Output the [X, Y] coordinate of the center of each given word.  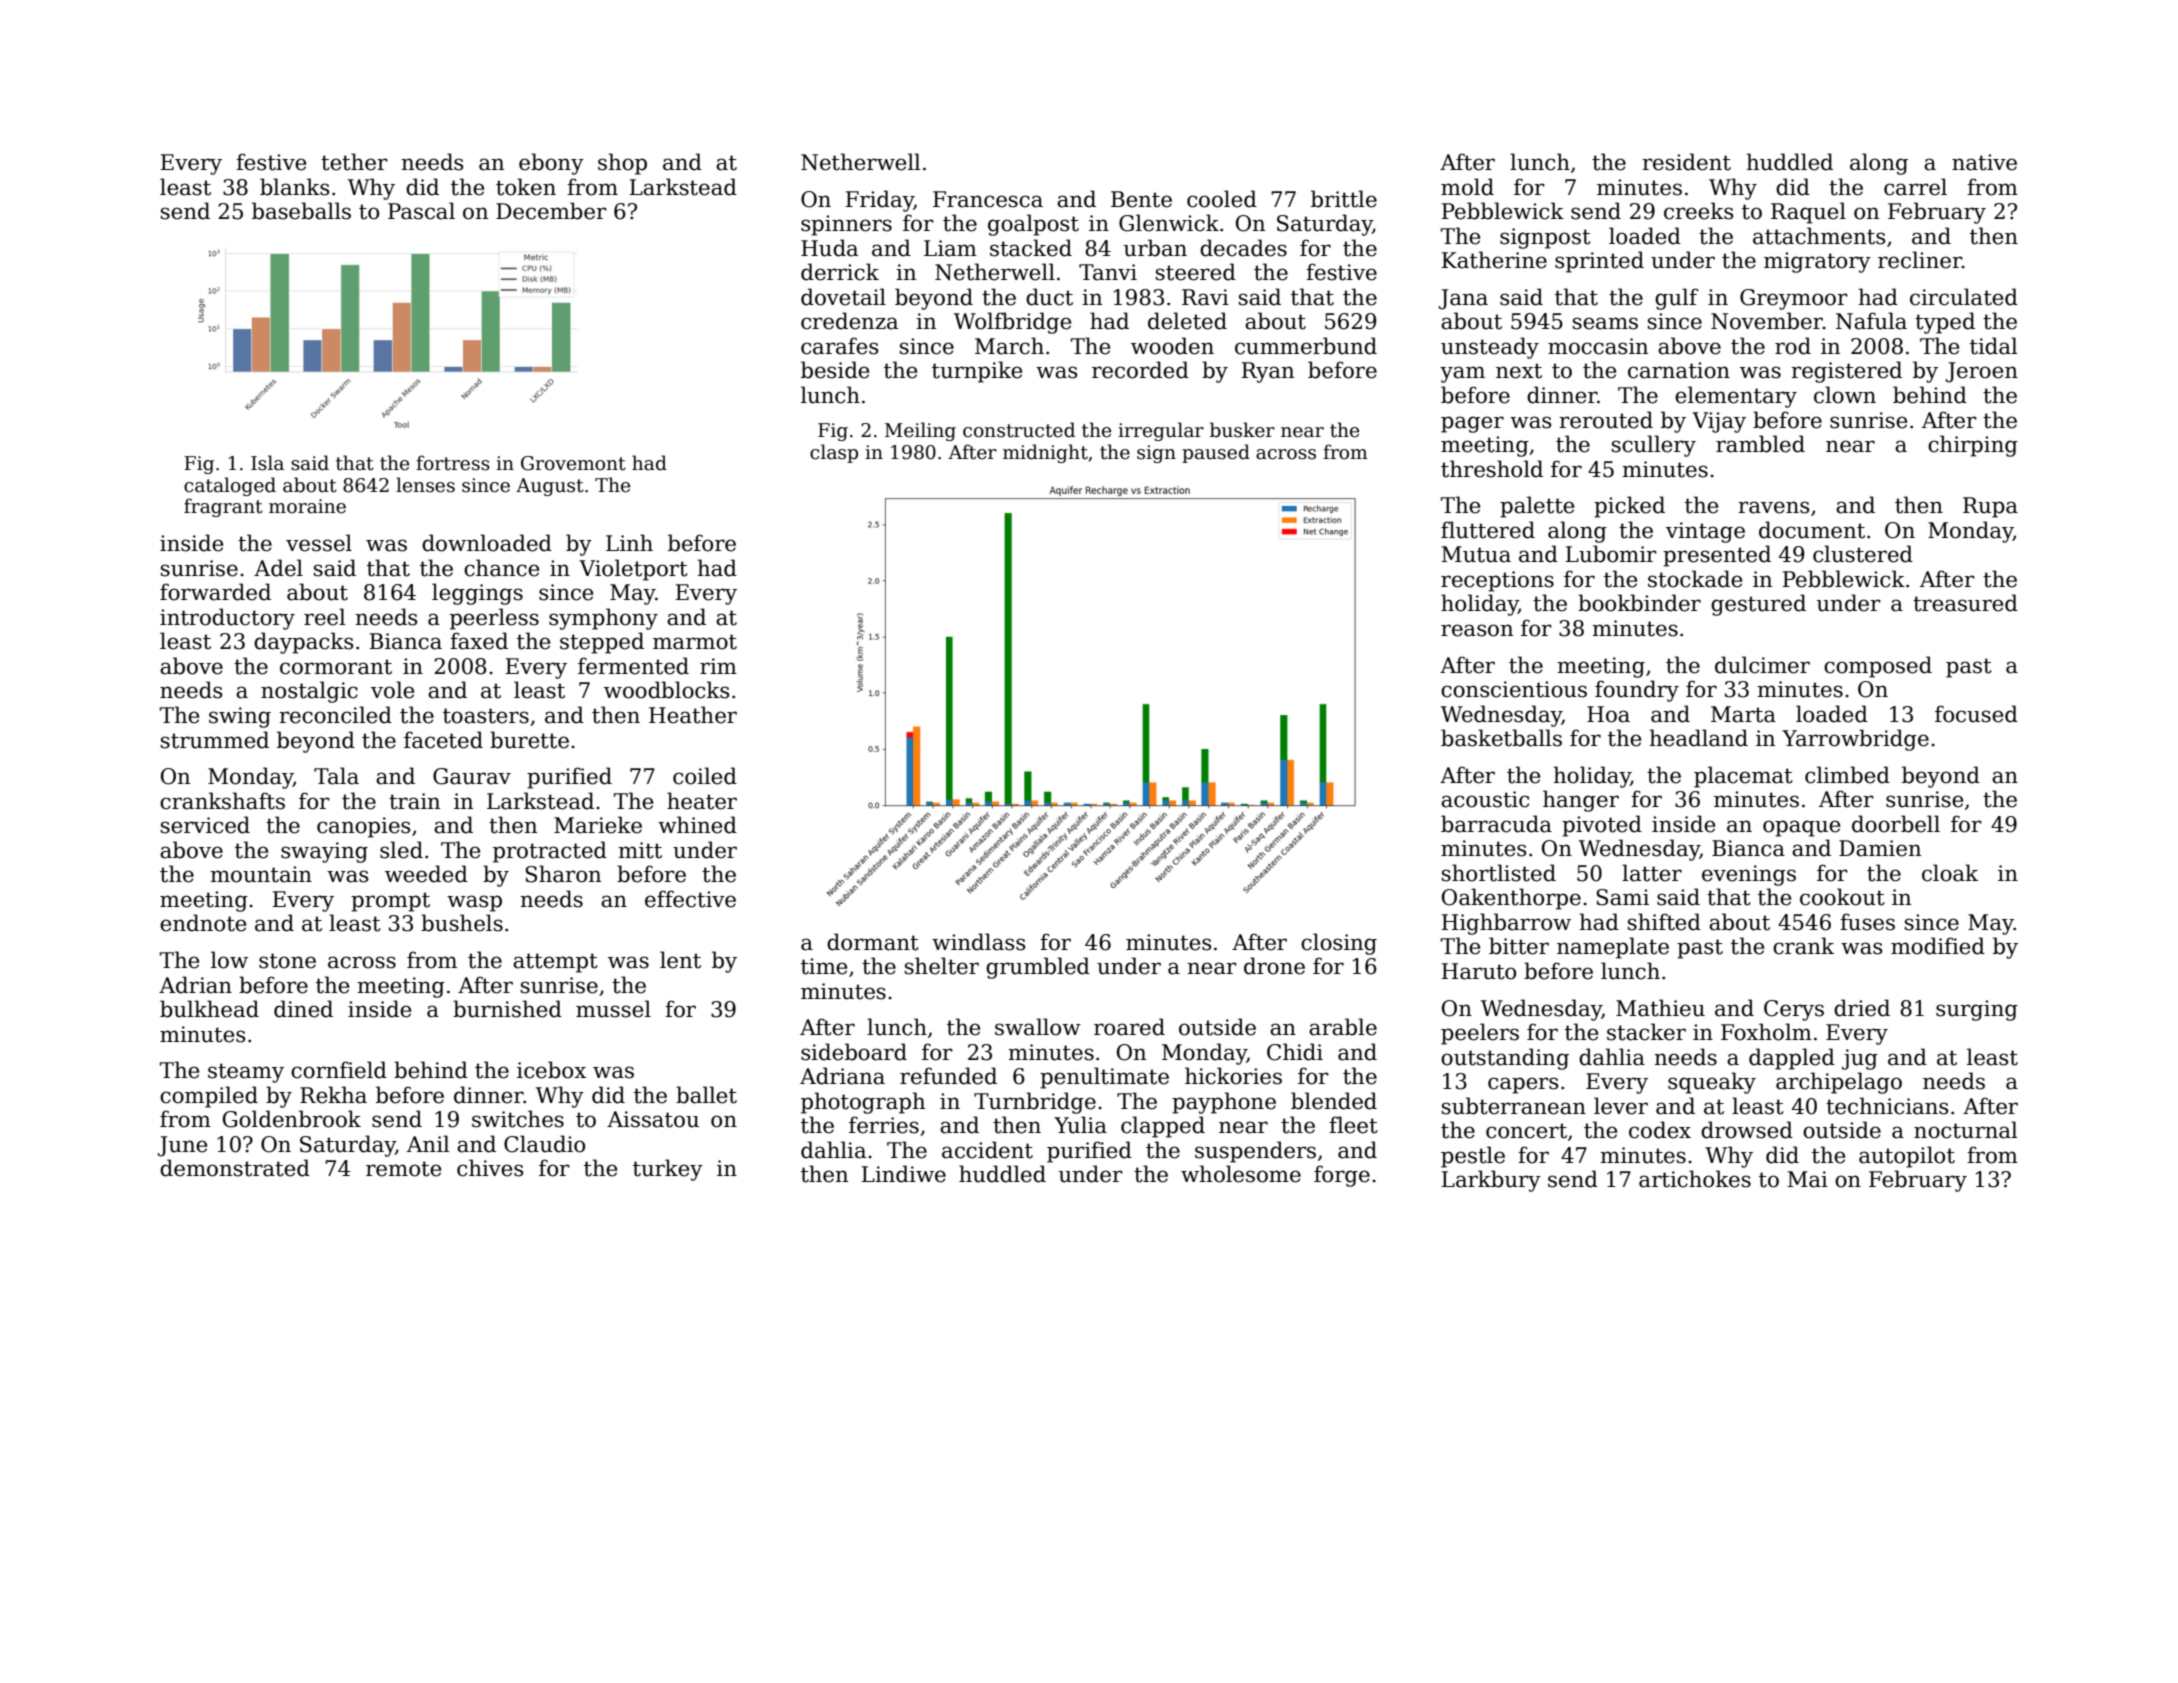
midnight [1045, 453]
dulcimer [1762, 665]
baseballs [301, 211]
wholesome [1241, 1174]
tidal [1994, 346]
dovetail [843, 297]
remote [403, 1169]
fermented [633, 666]
